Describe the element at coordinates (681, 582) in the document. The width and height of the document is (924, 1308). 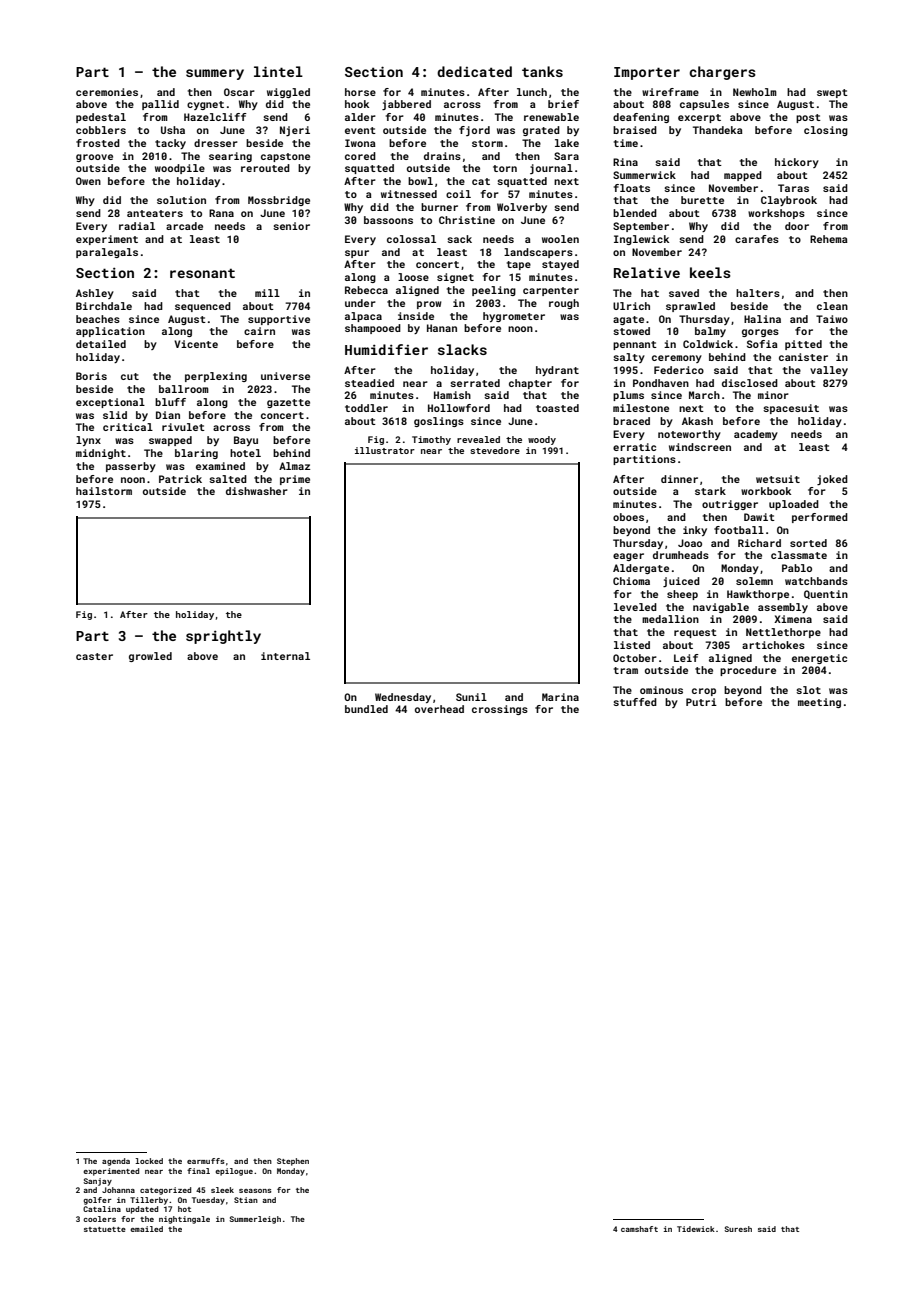
I see `juiced` at that location.
